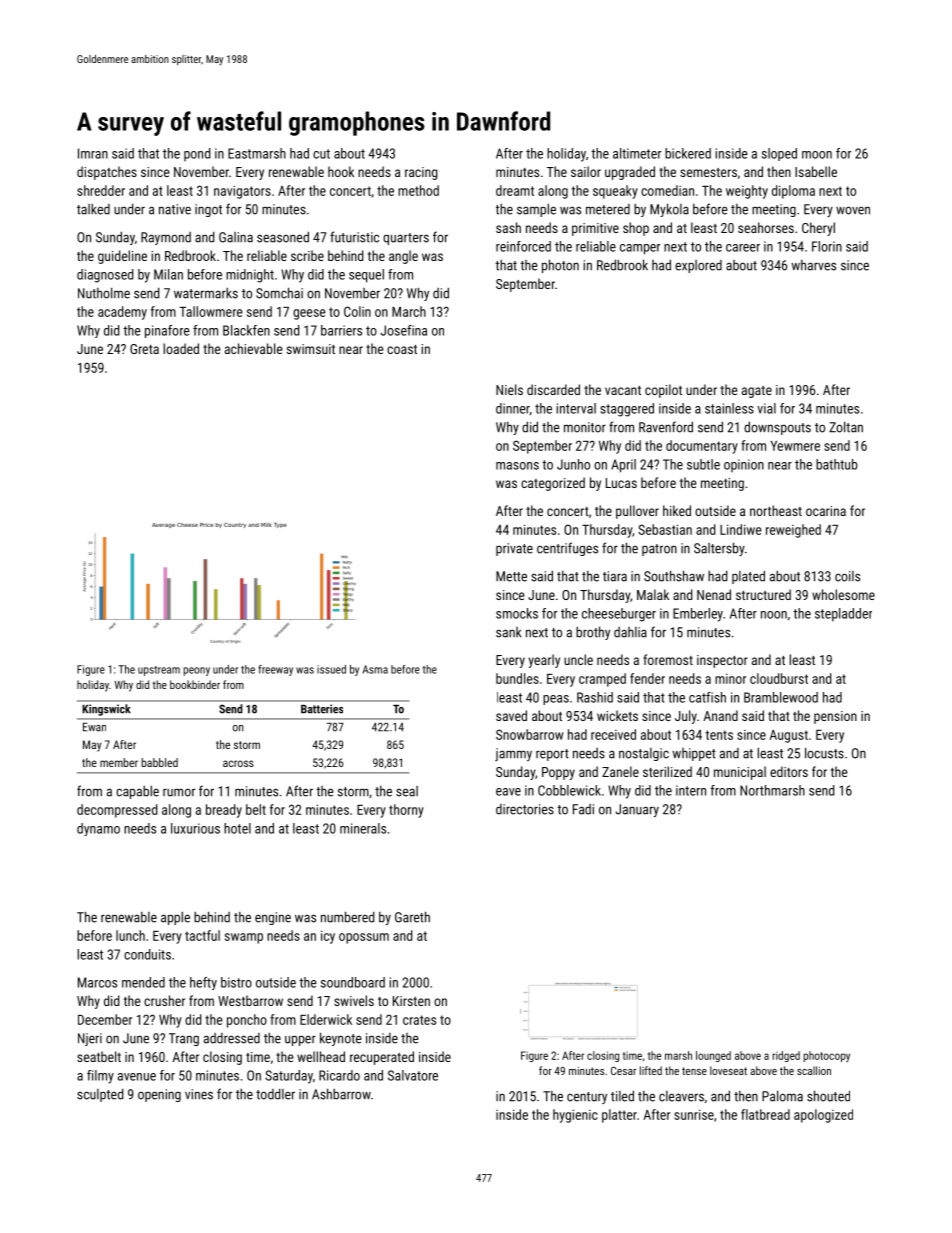 Image resolution: width=952 pixels, height=1233 pixels. What do you see at coordinates (321, 154) in the screenshot?
I see `cut` at bounding box center [321, 154].
